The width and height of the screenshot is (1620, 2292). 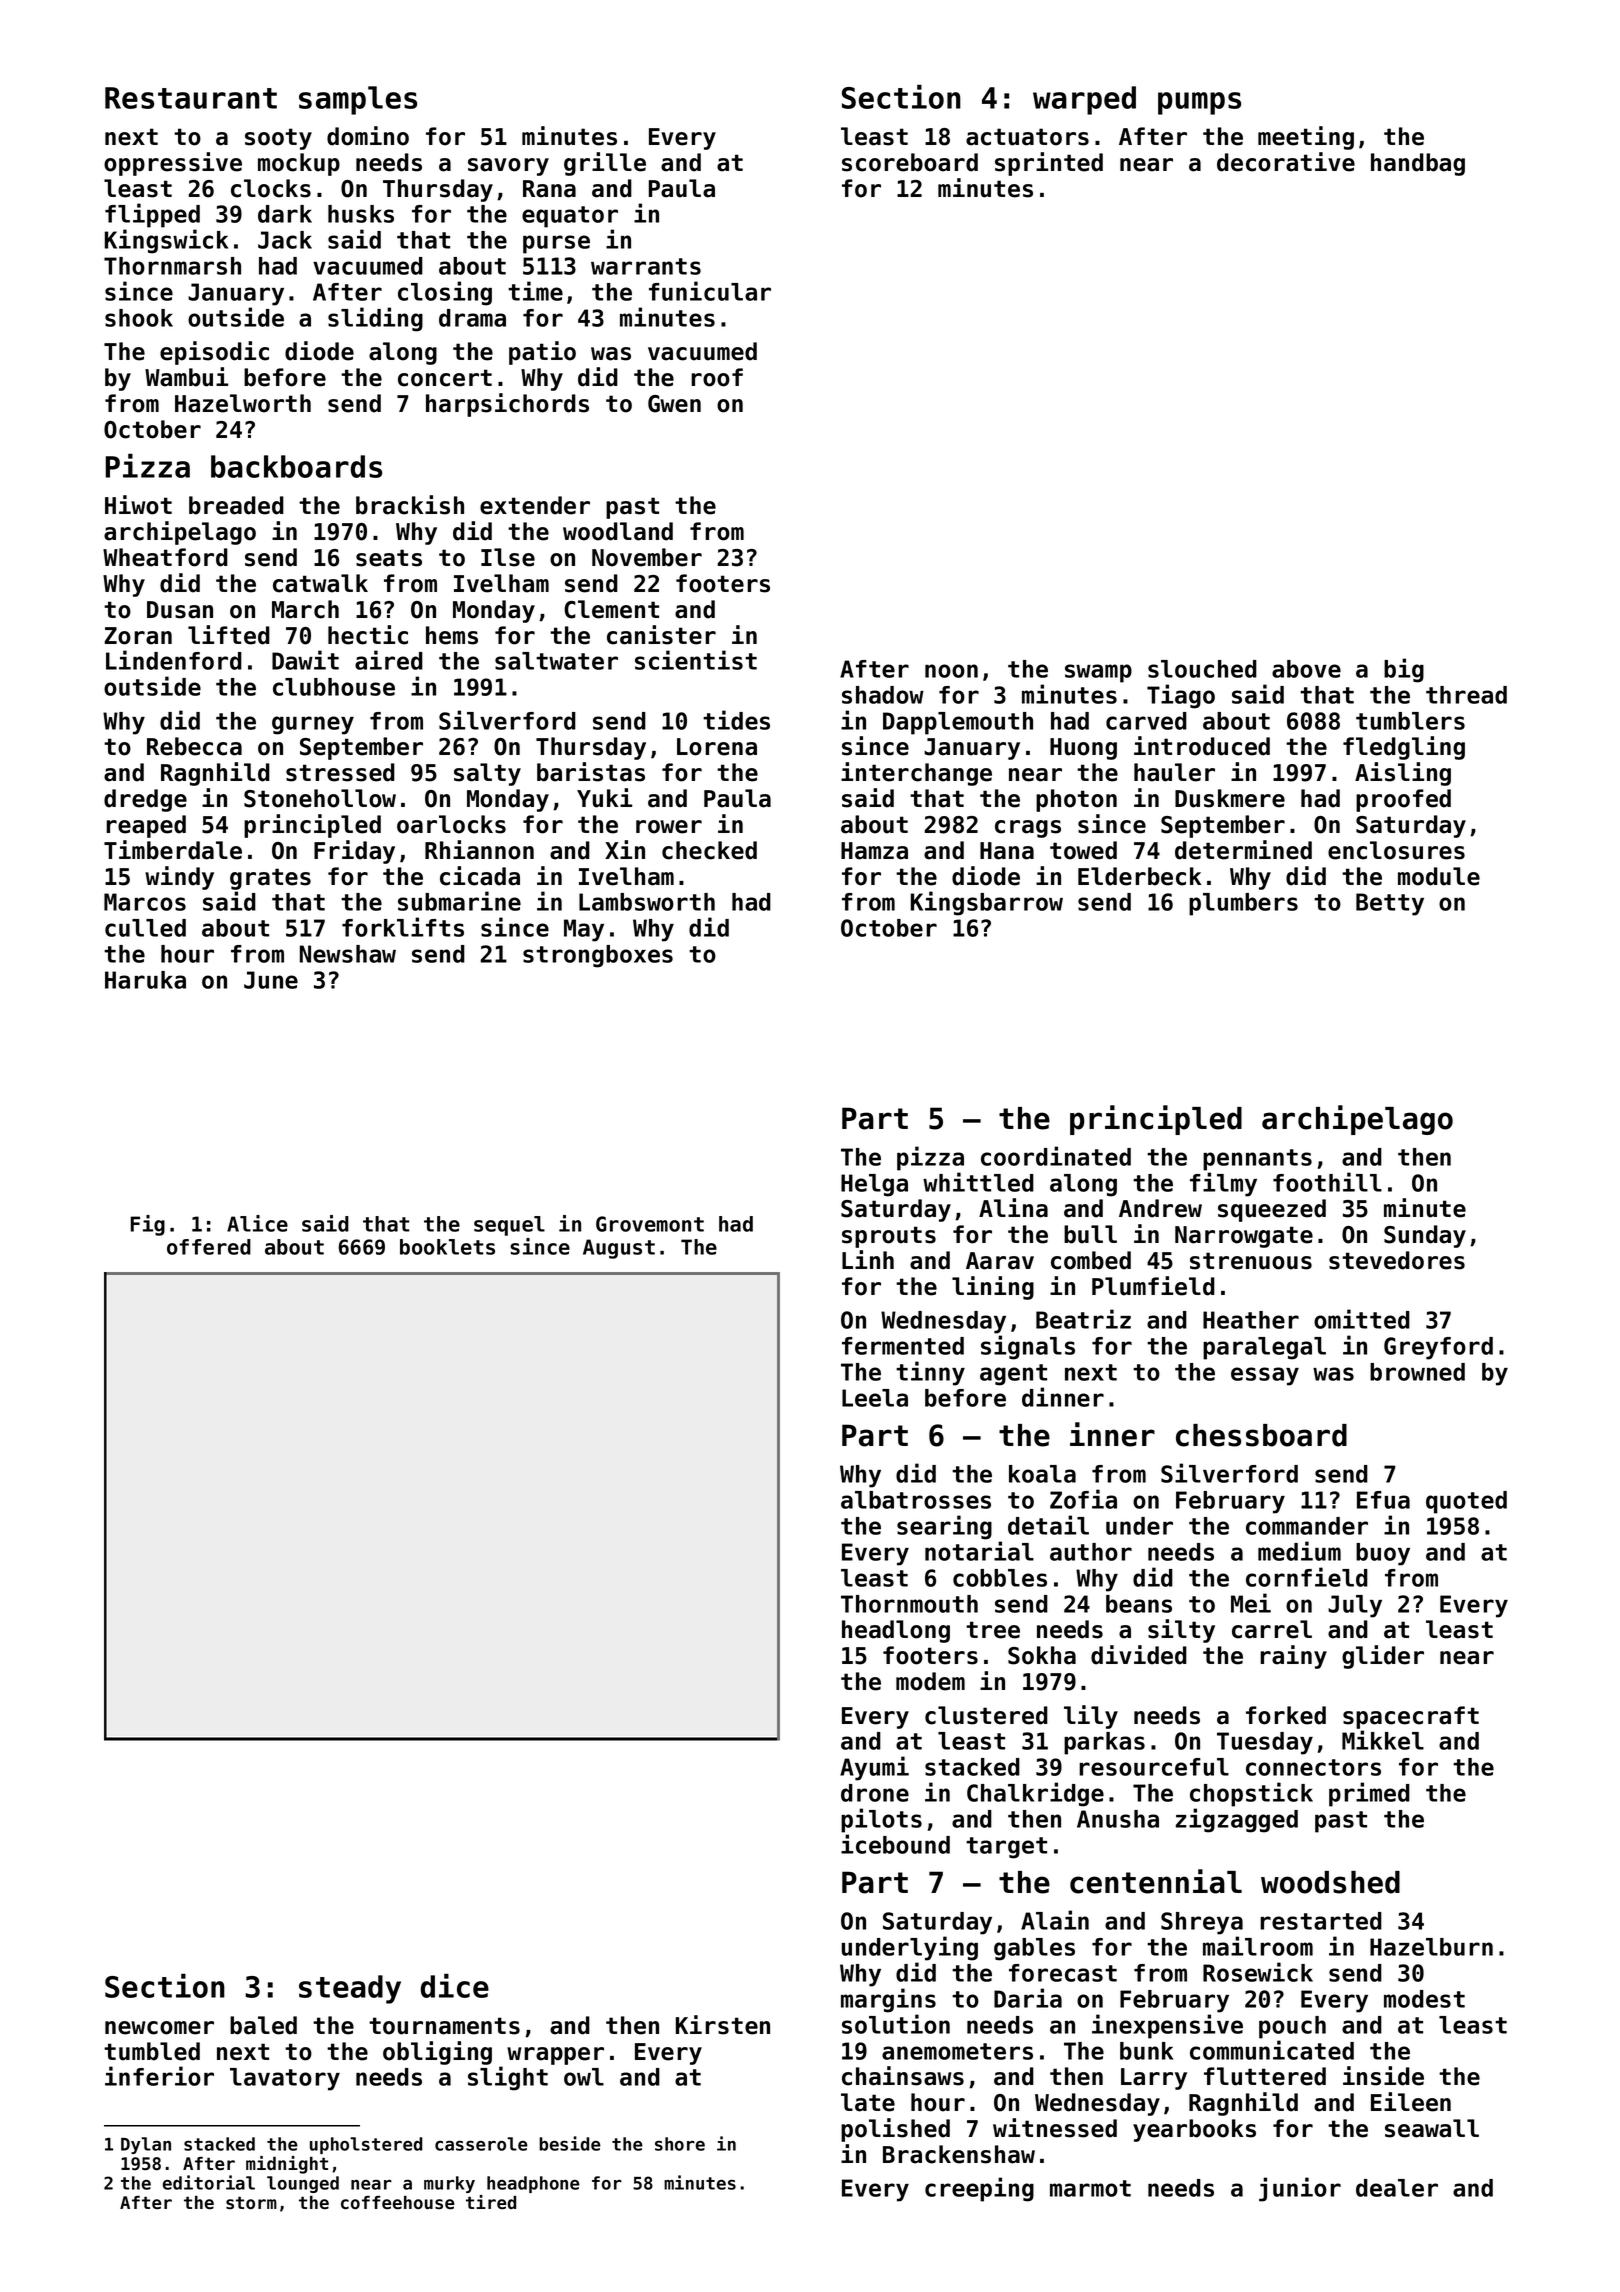 I want to click on checked, so click(x=709, y=850).
